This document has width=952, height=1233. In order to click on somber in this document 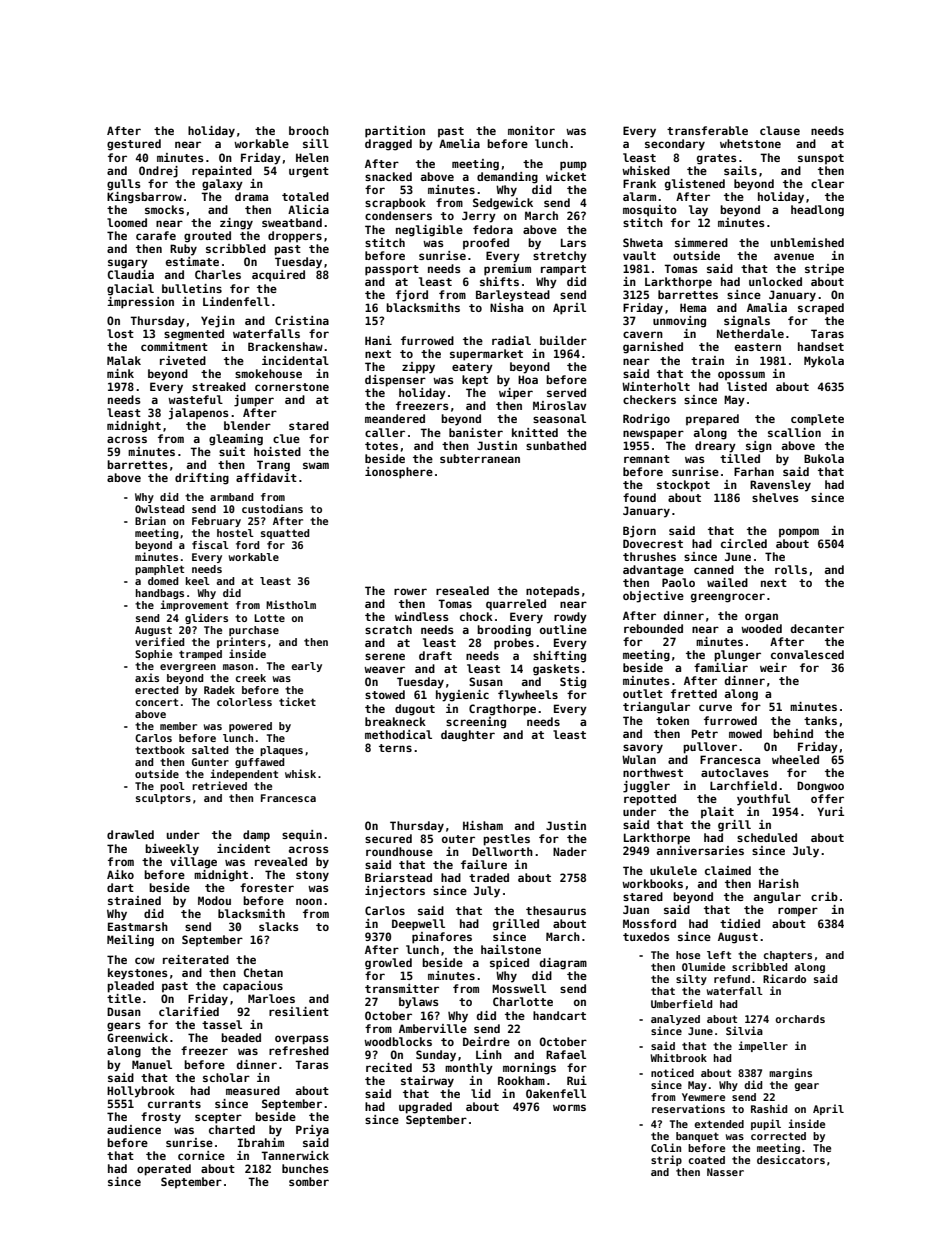, I will do `click(309, 1181)`.
